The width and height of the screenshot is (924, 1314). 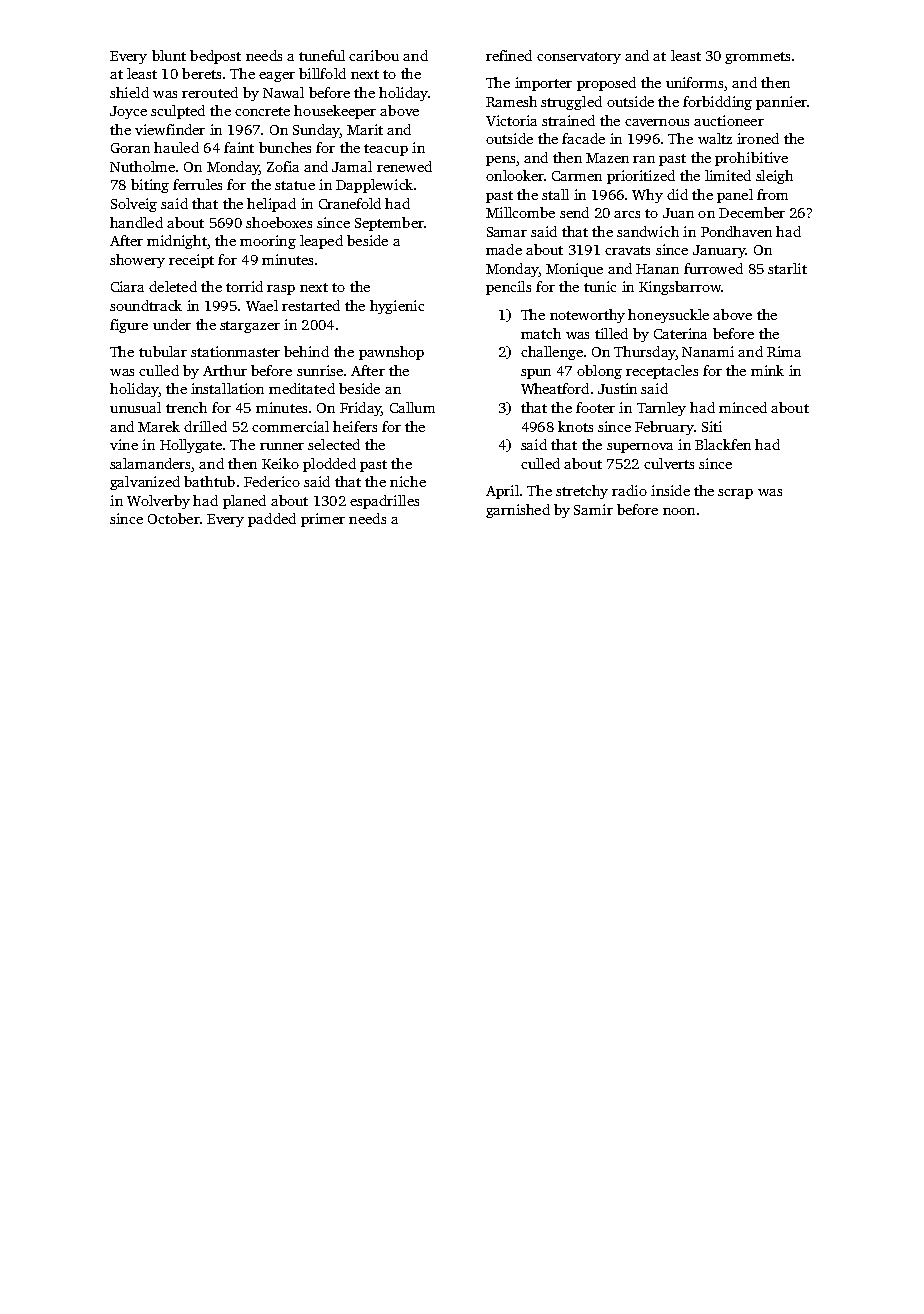 I want to click on blunt, so click(x=169, y=55).
